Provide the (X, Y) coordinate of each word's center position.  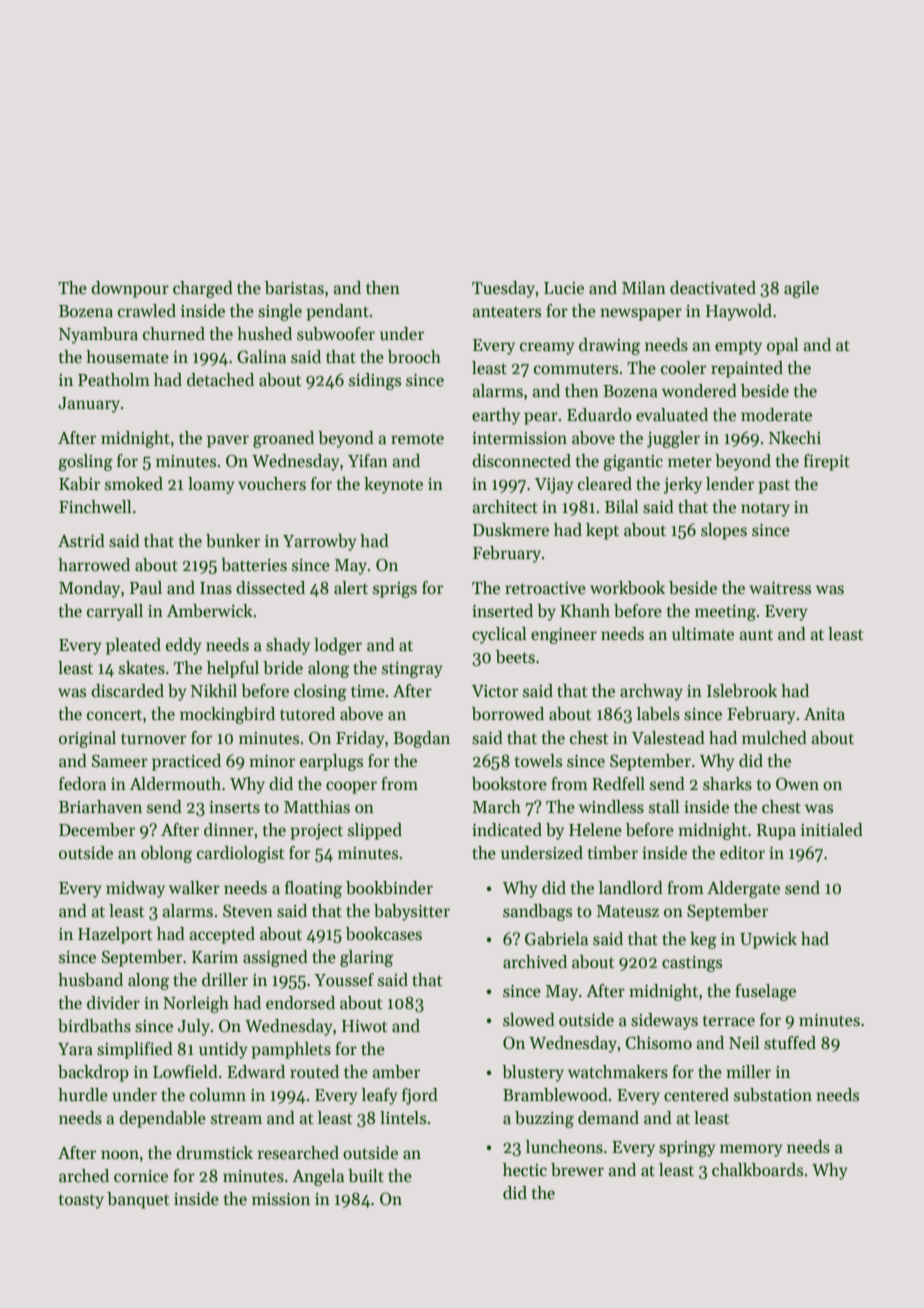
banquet (138, 1200)
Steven (248, 911)
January (89, 405)
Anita (824, 714)
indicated (507, 830)
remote (417, 439)
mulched (774, 738)
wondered (699, 391)
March (497, 807)
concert (114, 715)
